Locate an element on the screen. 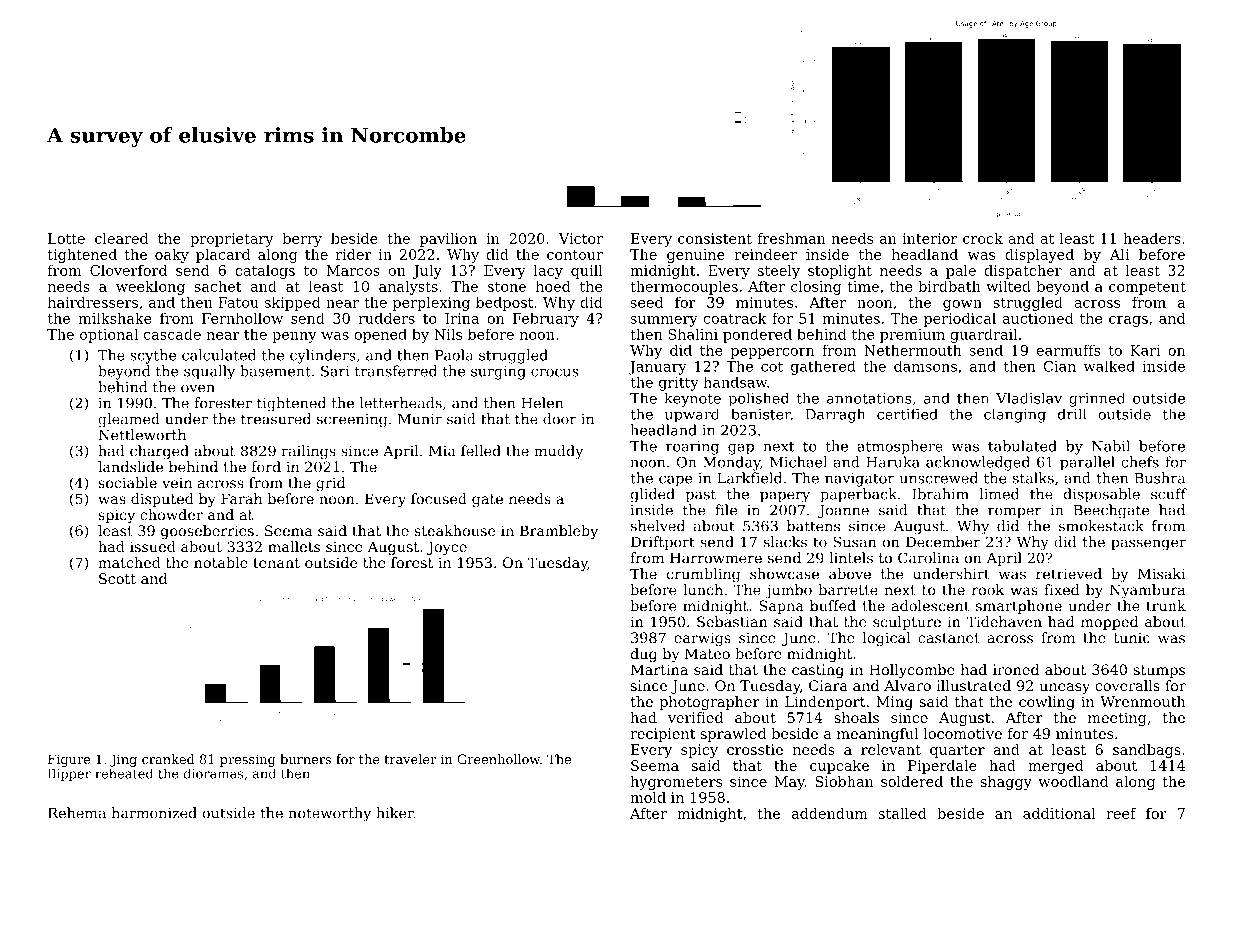 This screenshot has width=1233, height=952. noteworthy is located at coordinates (330, 814).
